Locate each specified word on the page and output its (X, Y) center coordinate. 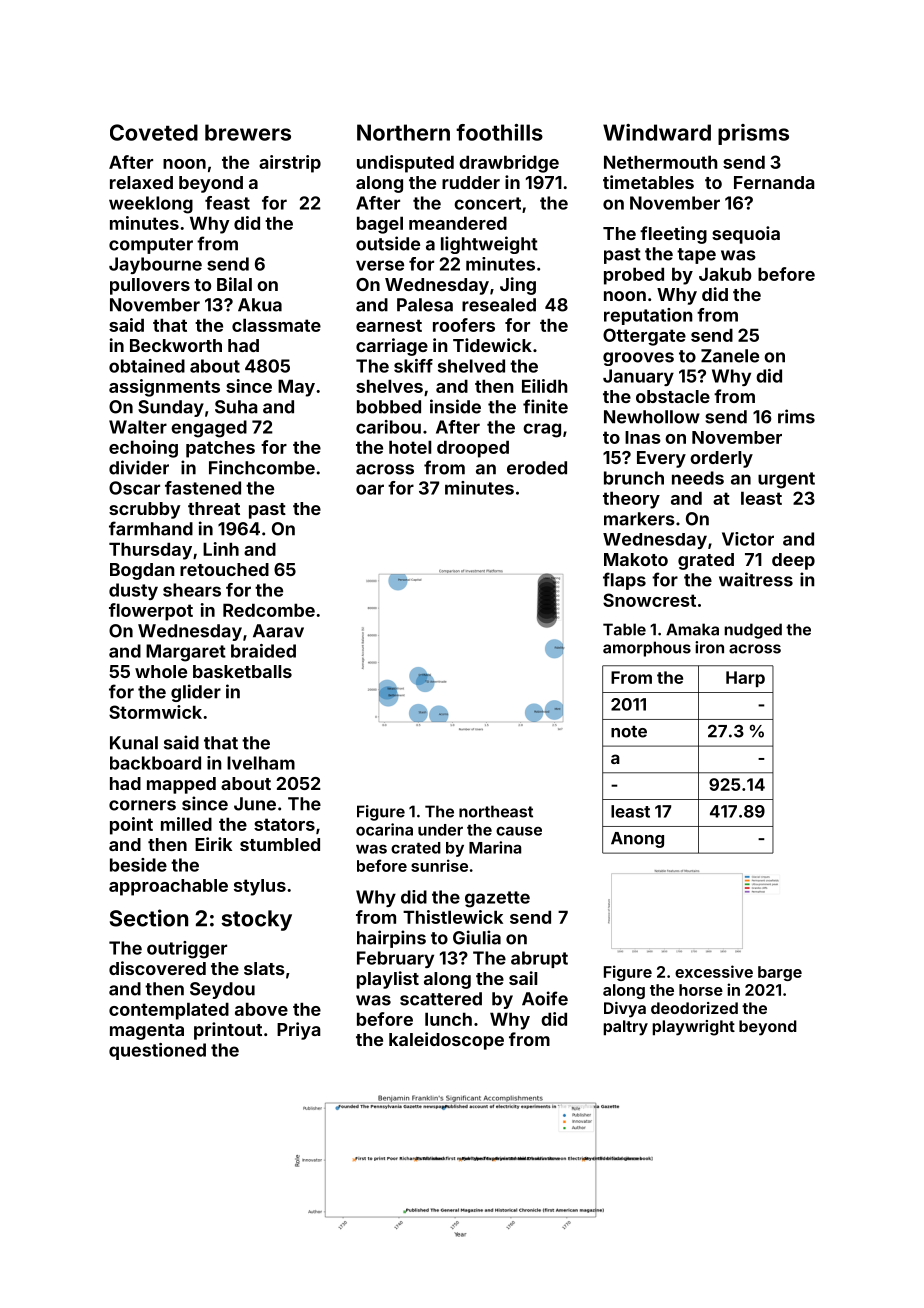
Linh (221, 549)
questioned (157, 1051)
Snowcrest (649, 600)
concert (487, 203)
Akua (260, 305)
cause (519, 831)
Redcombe (269, 610)
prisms (753, 134)
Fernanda (774, 182)
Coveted (154, 132)
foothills (499, 132)
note (629, 732)
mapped (181, 785)
